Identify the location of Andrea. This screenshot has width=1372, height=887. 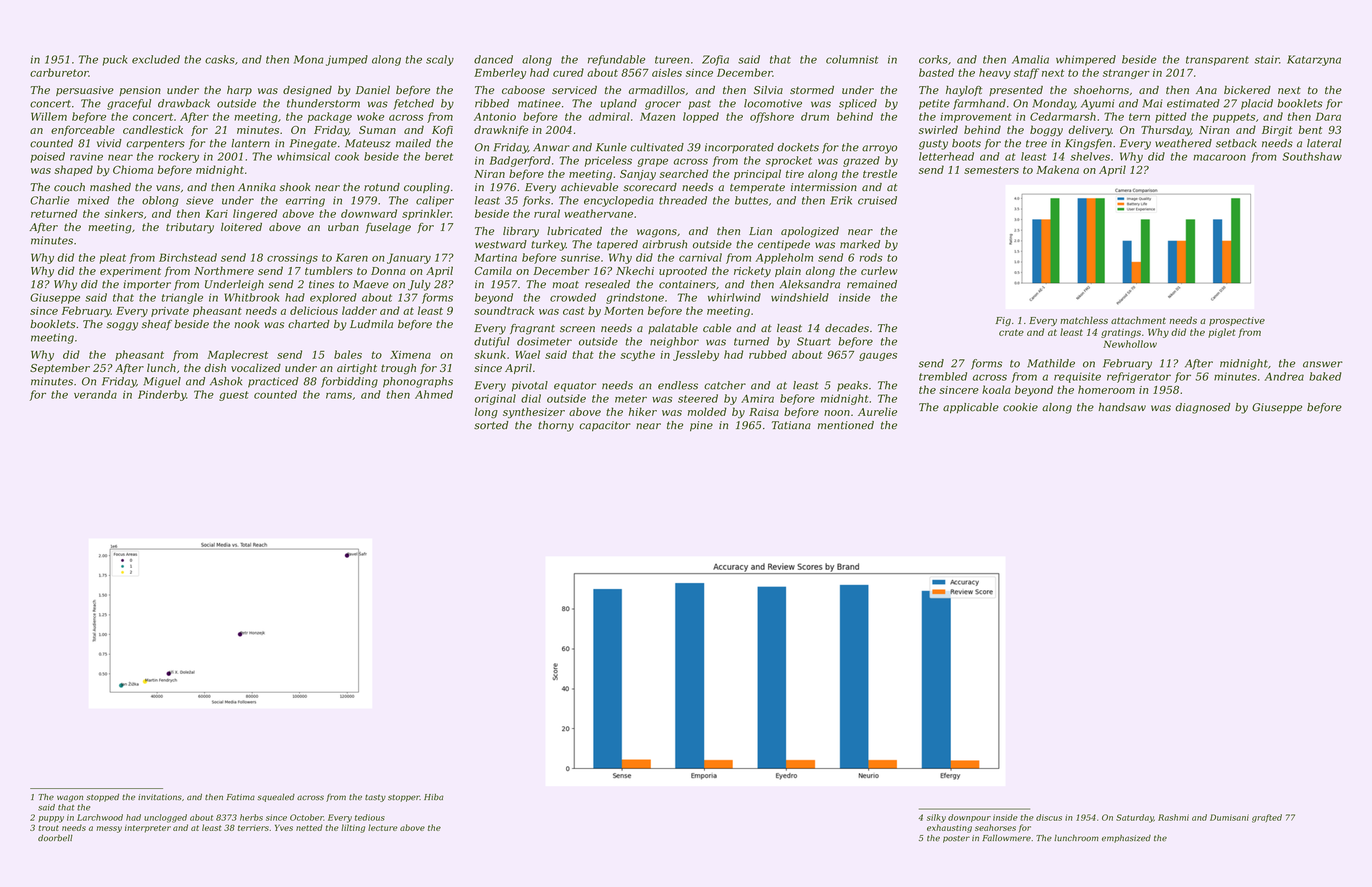
(1284, 376).
